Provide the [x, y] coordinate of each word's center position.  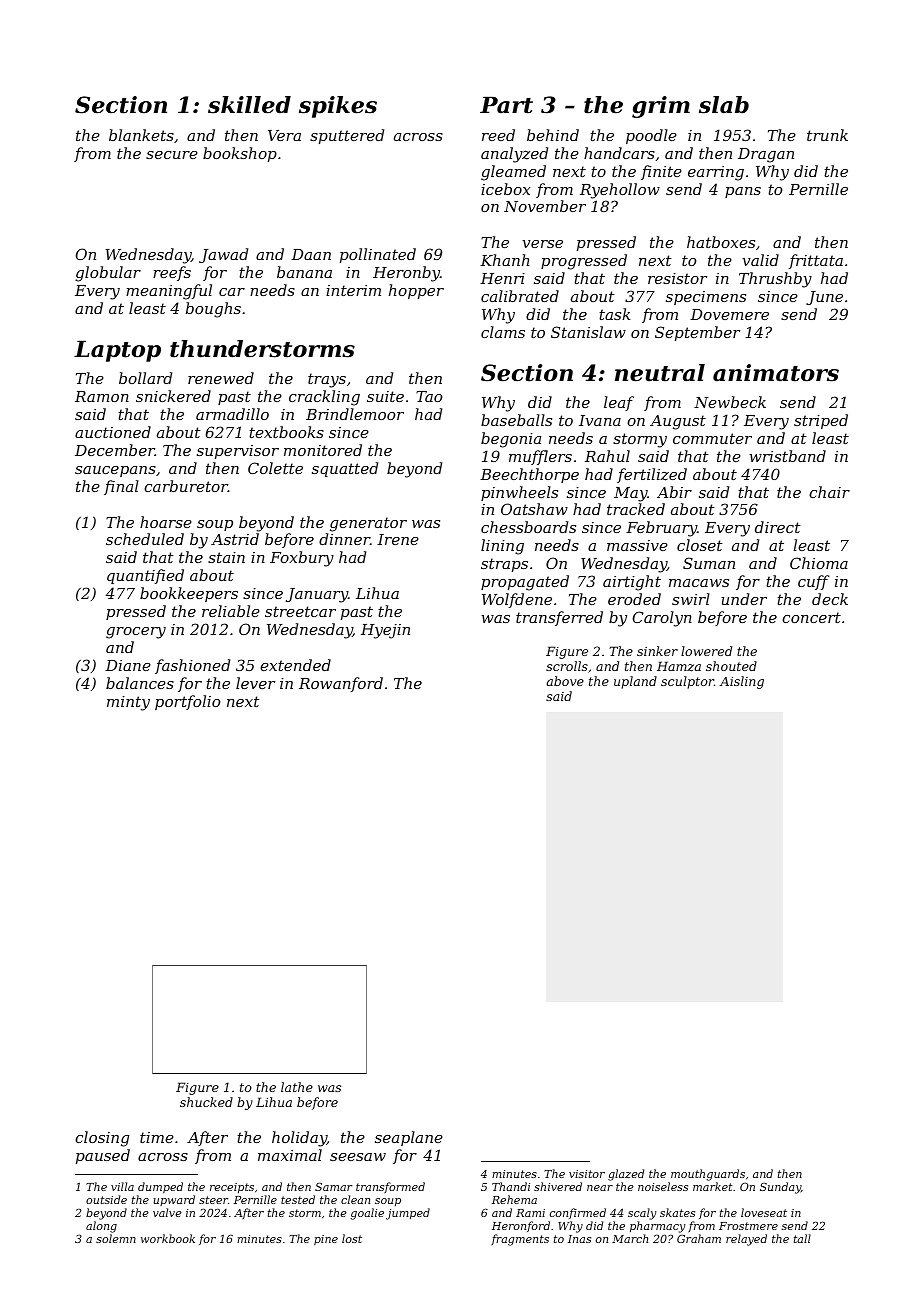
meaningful [169, 292]
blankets [141, 135]
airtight [632, 583]
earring [716, 173]
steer [213, 1200]
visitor [587, 1174]
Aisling [741, 682]
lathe [297, 1087]
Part [506, 105]
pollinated [378, 255]
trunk [827, 135]
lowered [706, 651]
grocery [136, 633]
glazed [626, 1175]
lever [255, 683]
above [565, 681]
